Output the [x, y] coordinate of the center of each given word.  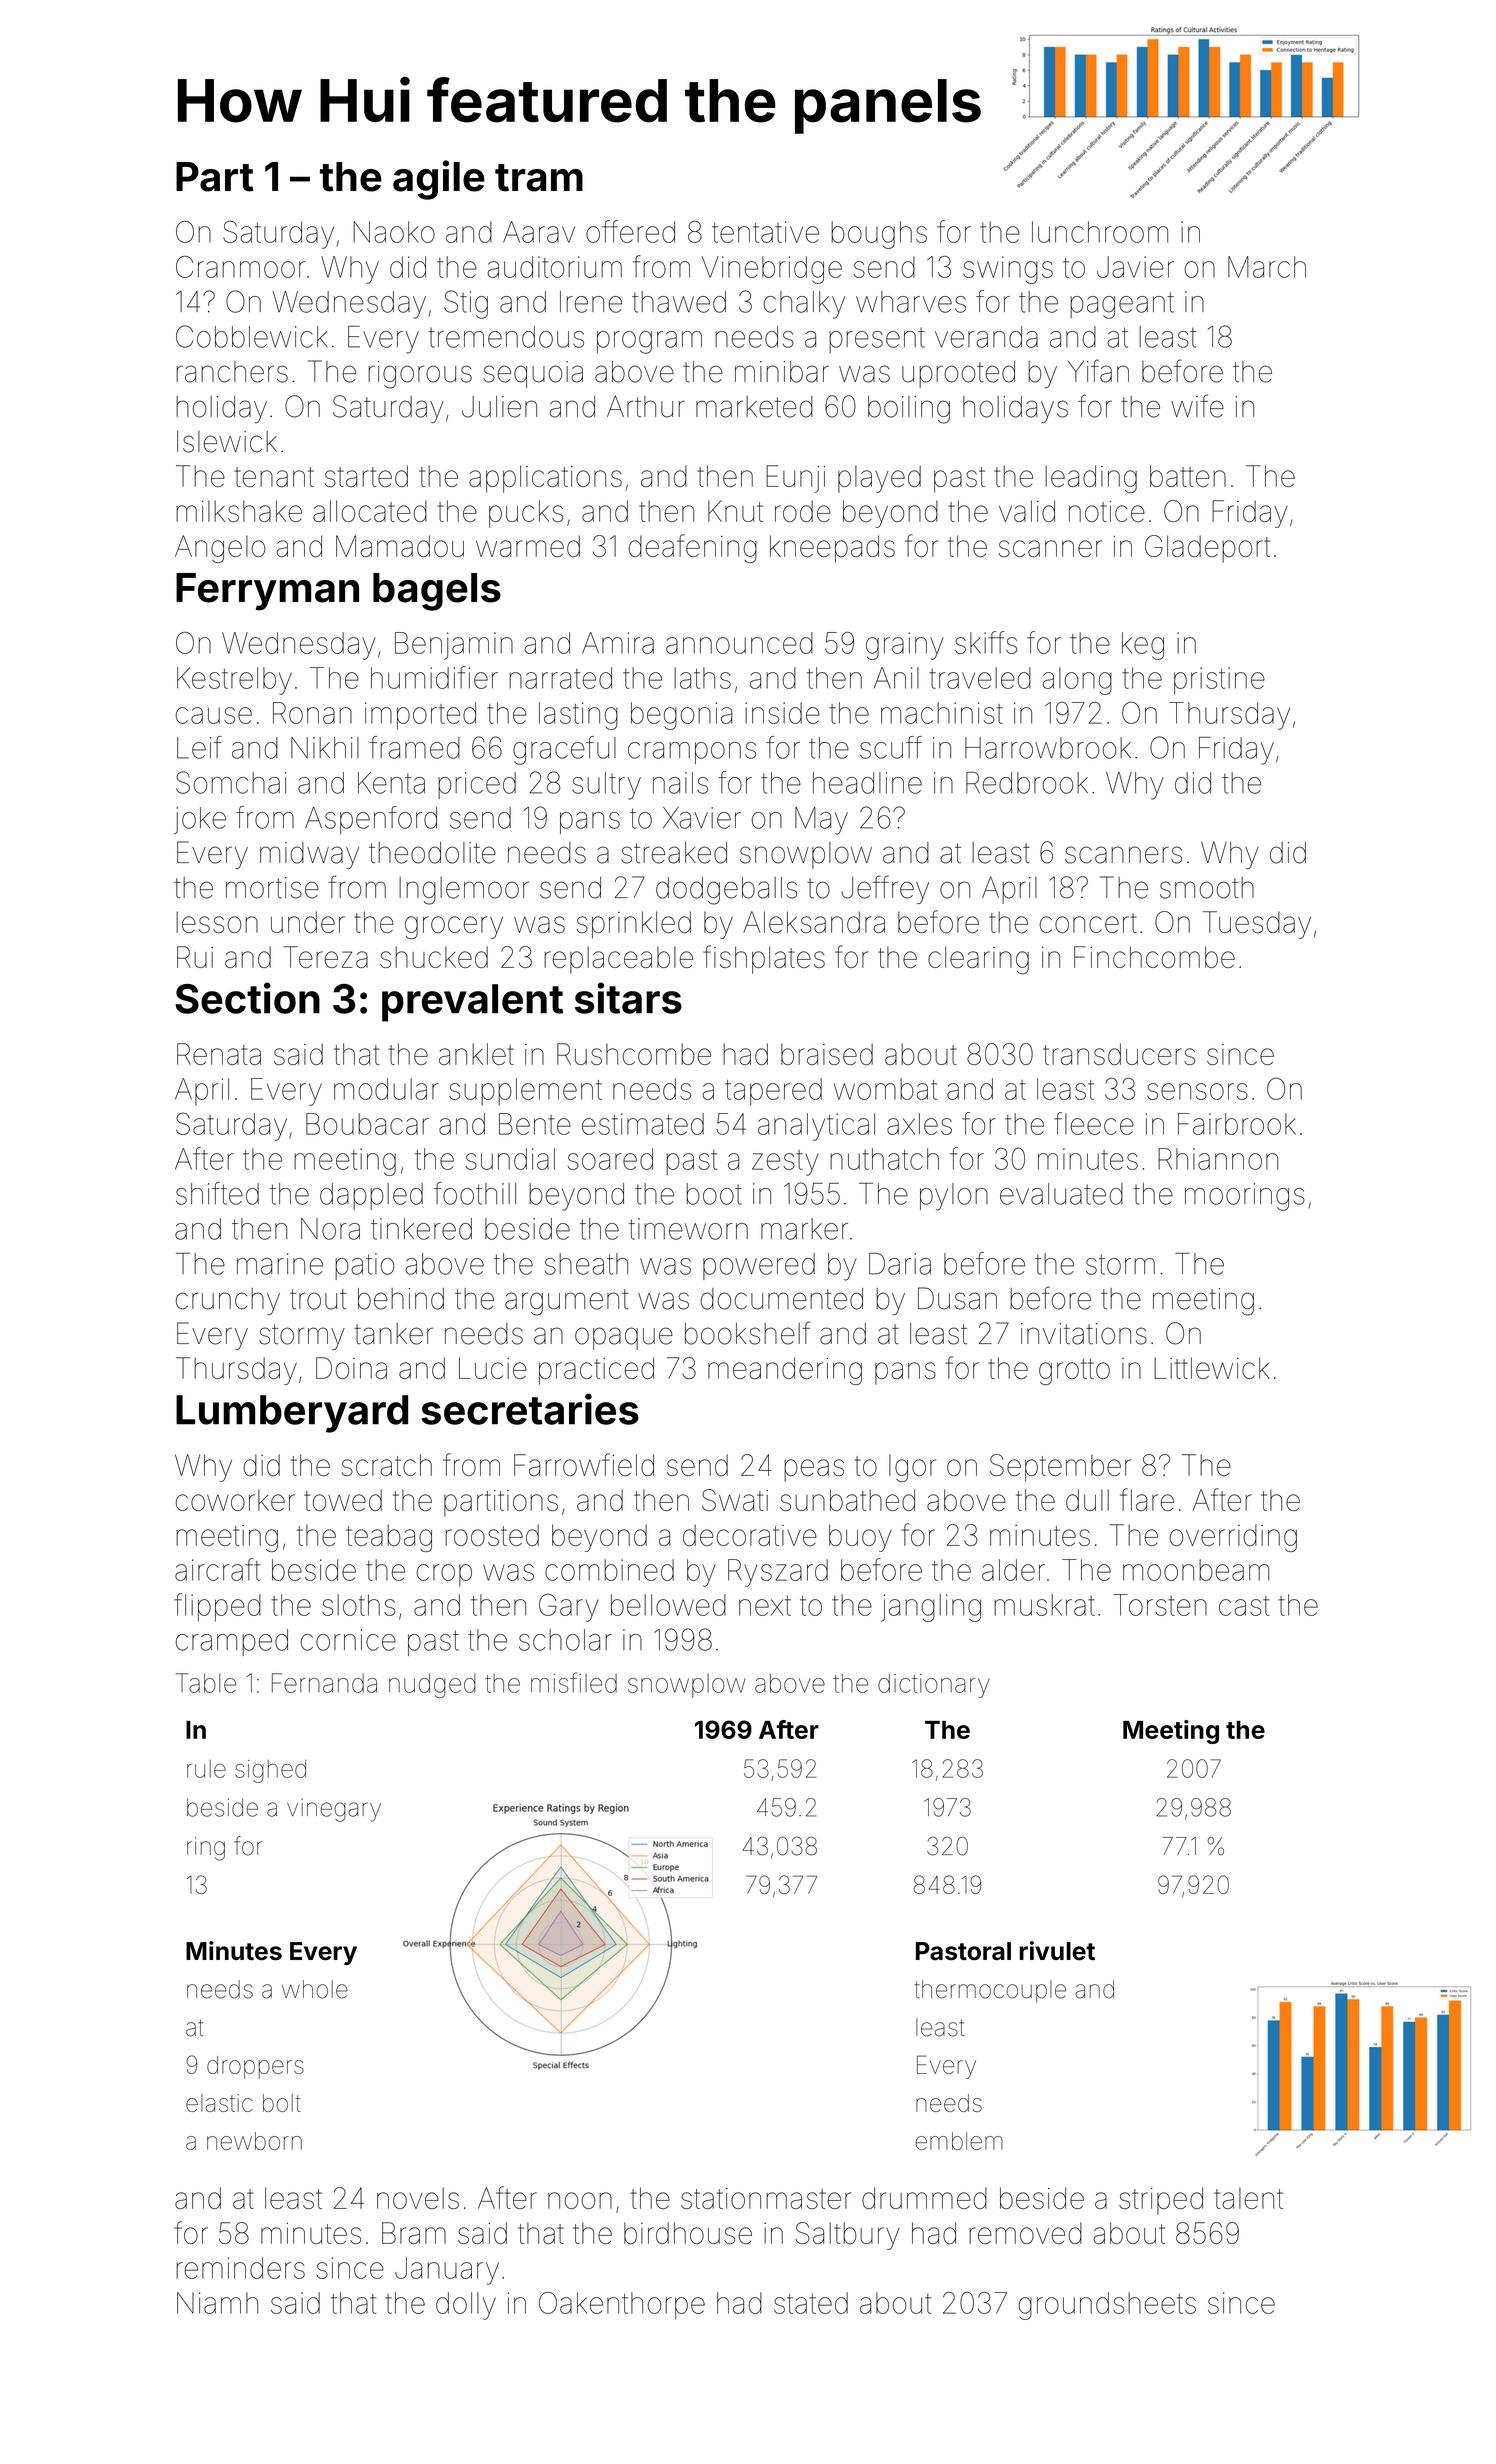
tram [539, 178]
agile [439, 180]
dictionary [934, 1685]
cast [1244, 1606]
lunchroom [1100, 232]
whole [315, 1989]
